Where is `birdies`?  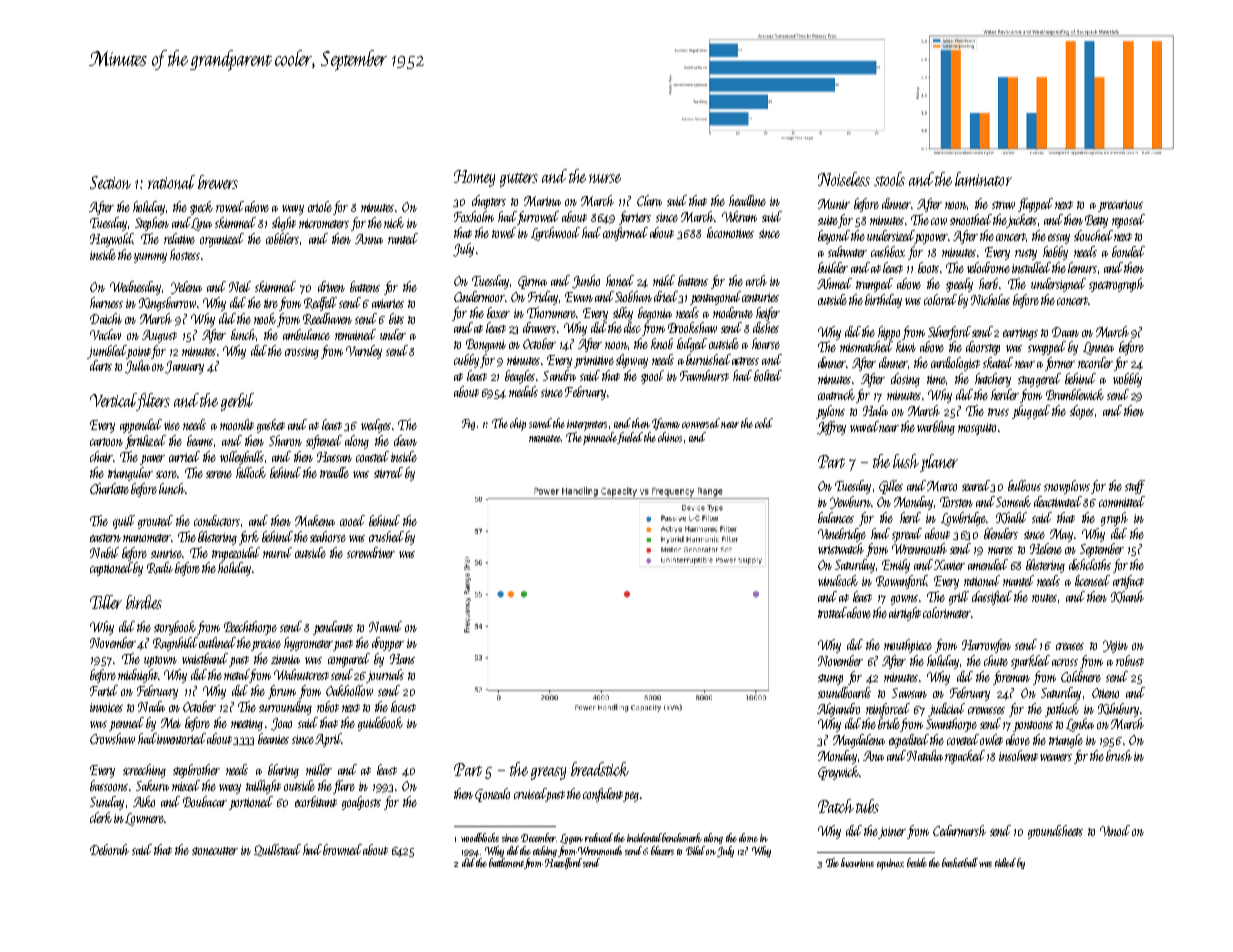
birdies is located at coordinates (144, 602).
